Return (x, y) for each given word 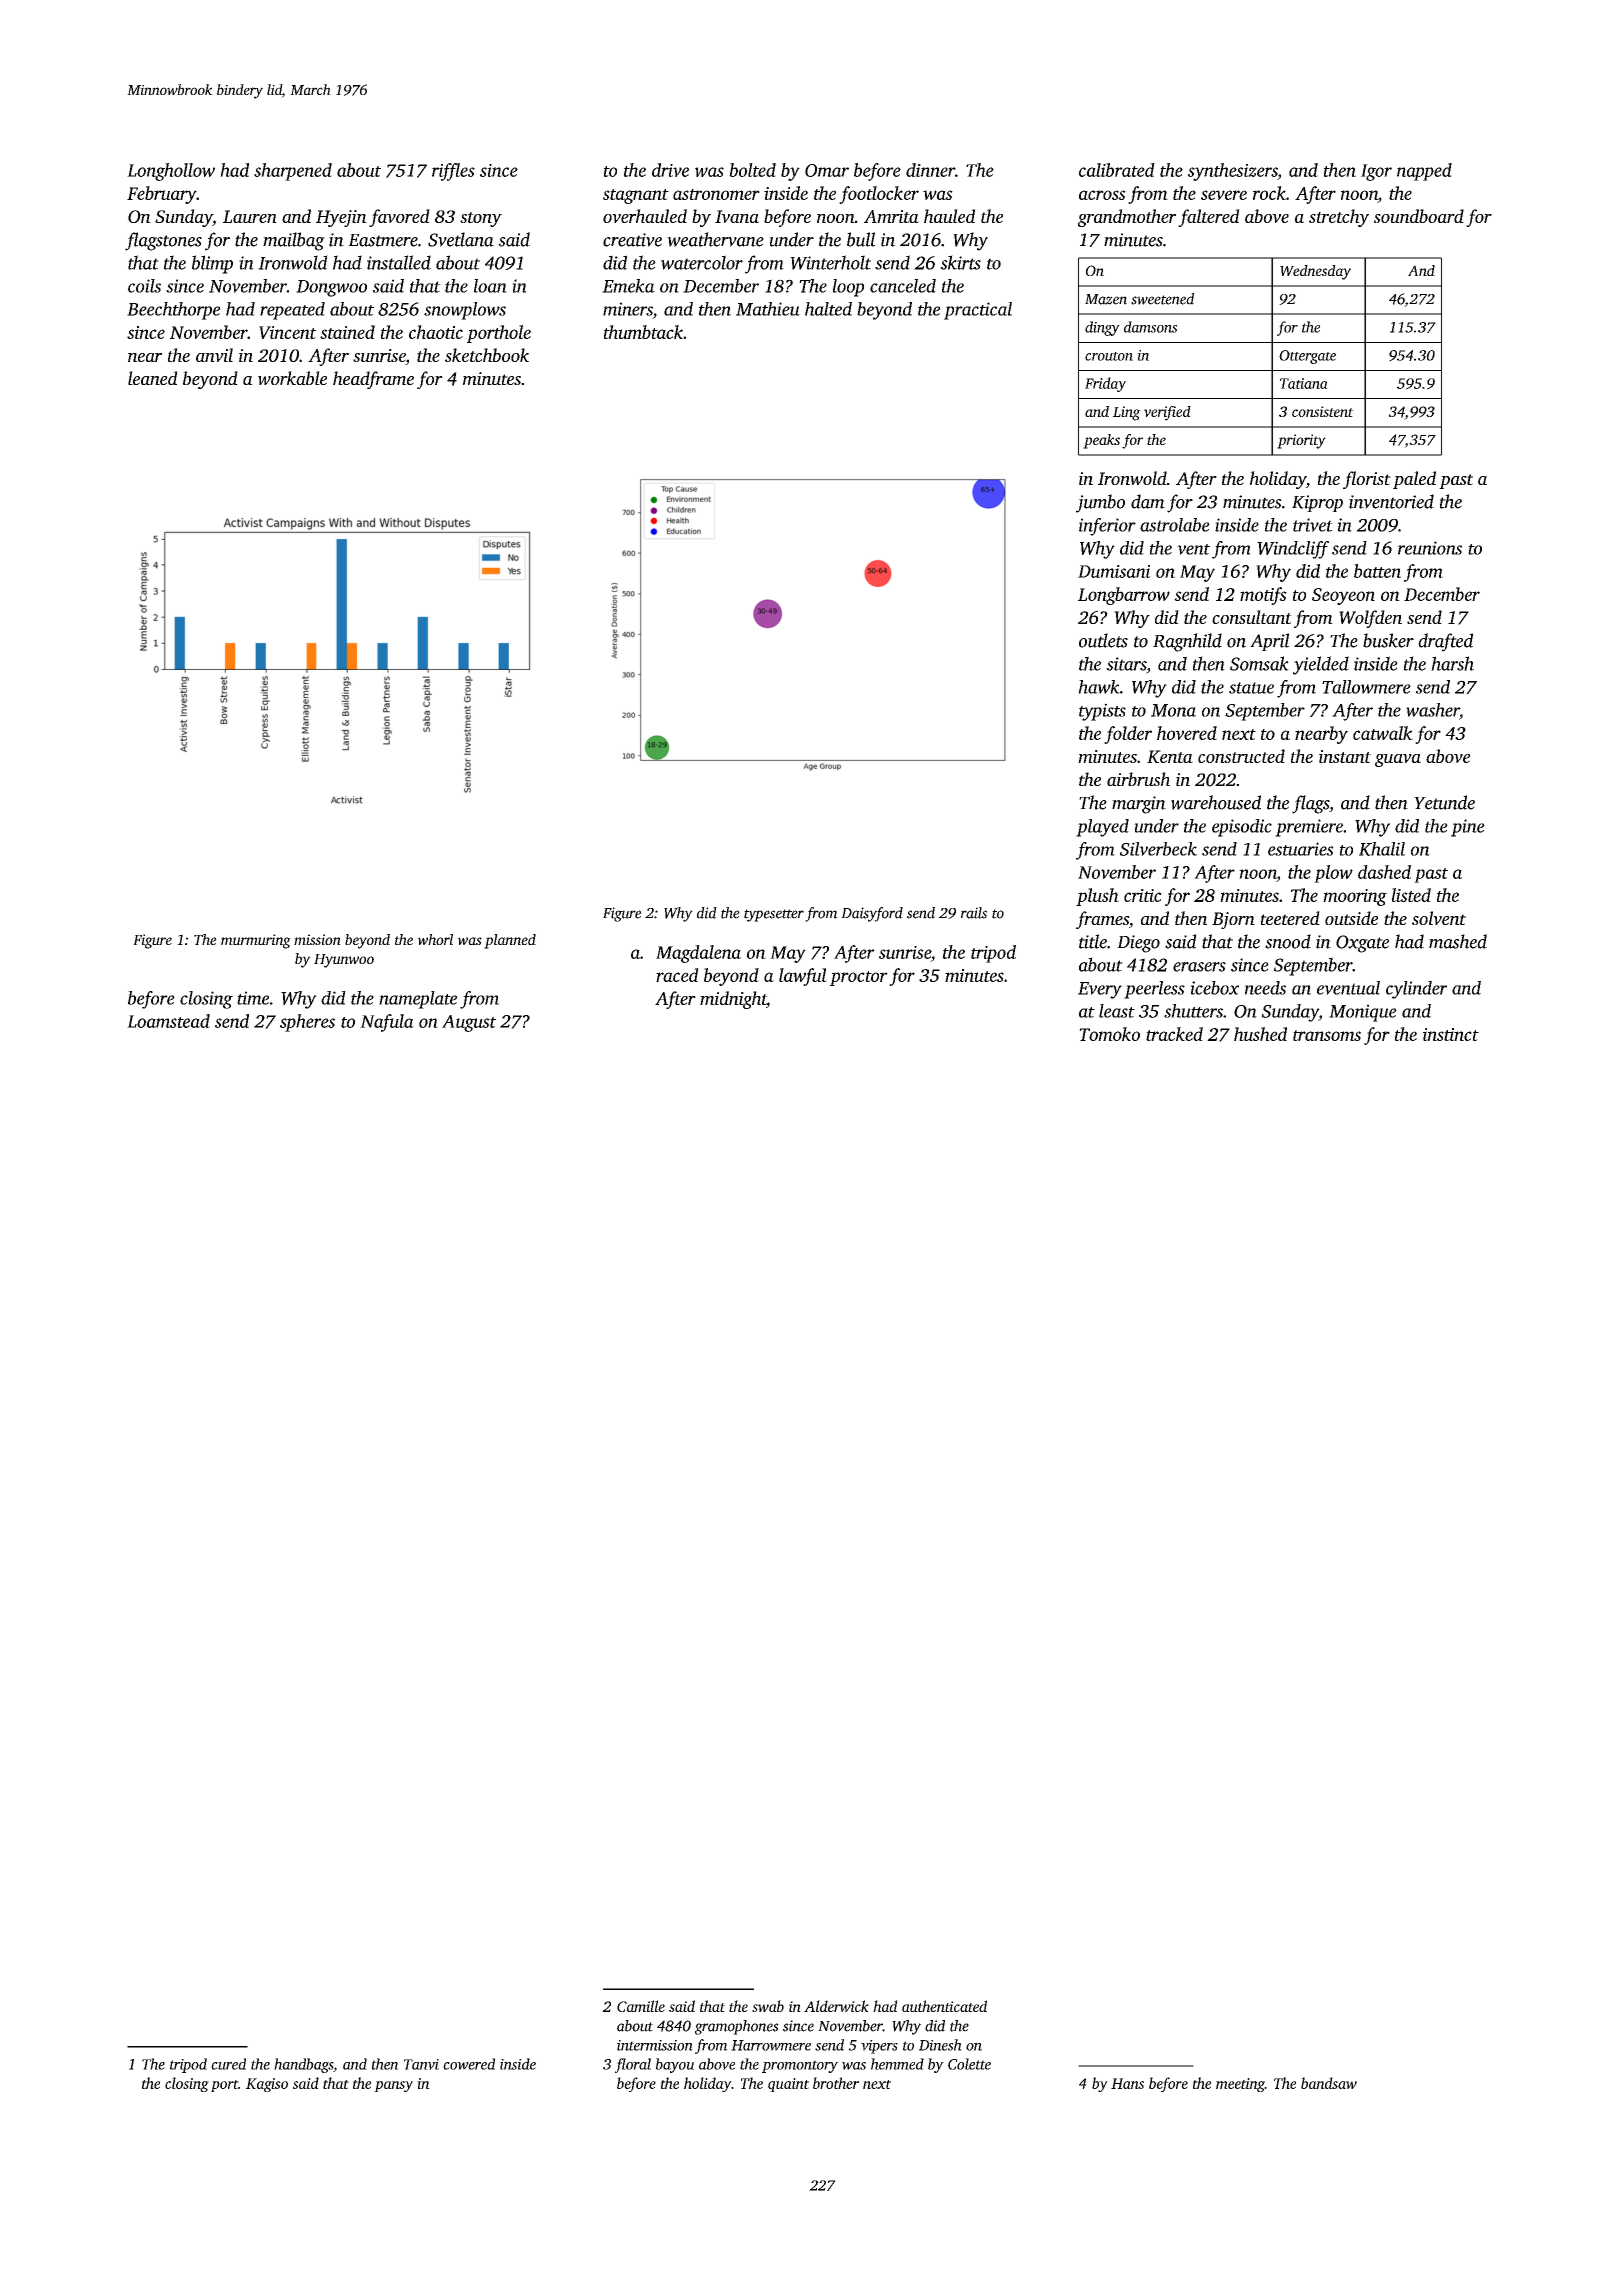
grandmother (1127, 218)
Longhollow (171, 172)
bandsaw (1329, 2083)
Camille (641, 2006)
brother (836, 2083)
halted (828, 309)
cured (228, 2064)
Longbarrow (1124, 596)
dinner (930, 170)
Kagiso (267, 2085)
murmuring (256, 941)
